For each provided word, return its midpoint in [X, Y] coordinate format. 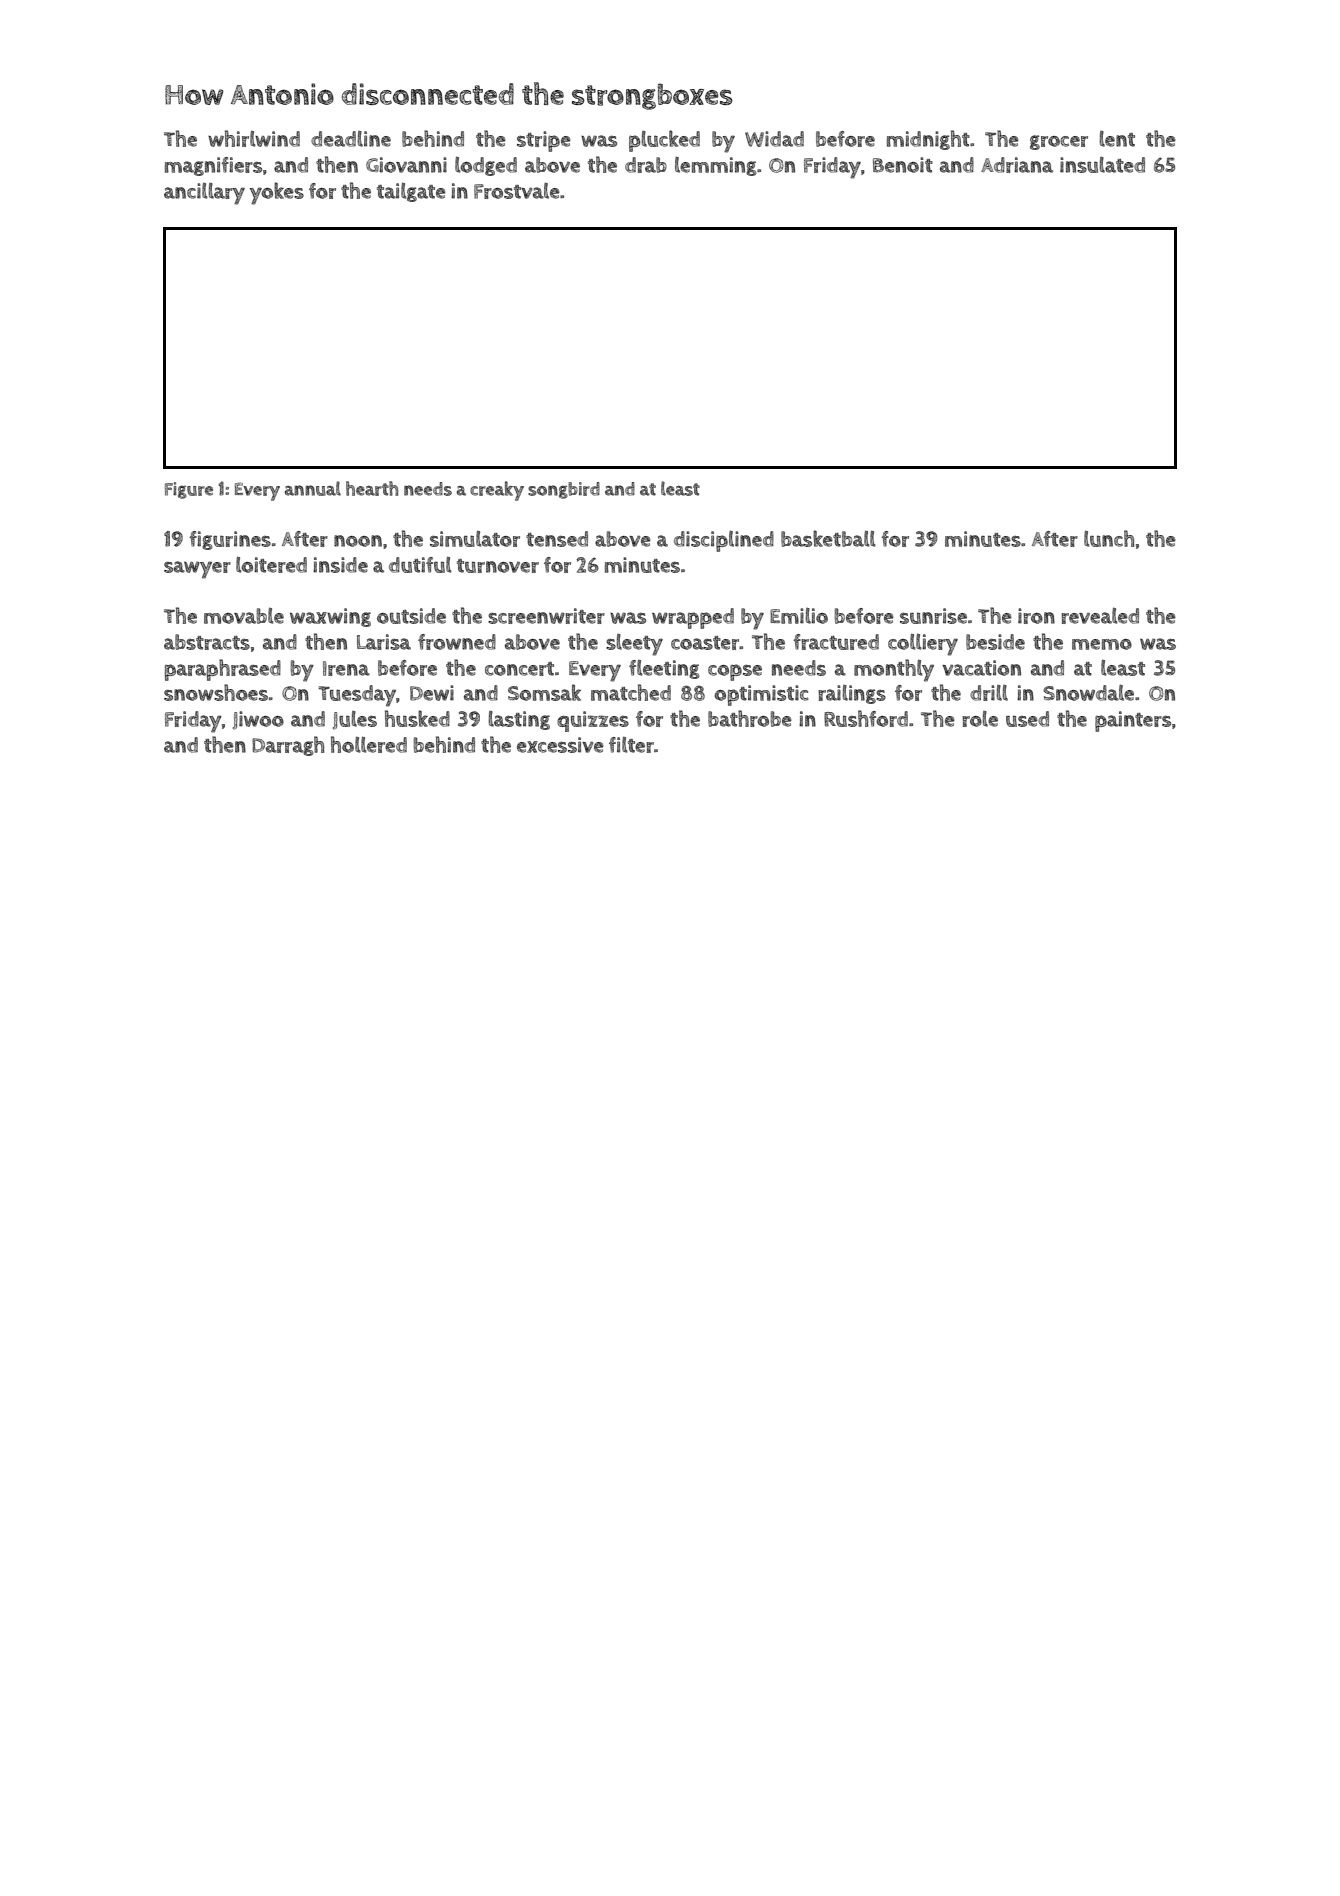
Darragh [288, 746]
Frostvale [517, 190]
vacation [981, 668]
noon [358, 541]
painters [1133, 721]
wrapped [693, 618]
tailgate [411, 192]
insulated [1102, 165]
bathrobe [750, 718]
